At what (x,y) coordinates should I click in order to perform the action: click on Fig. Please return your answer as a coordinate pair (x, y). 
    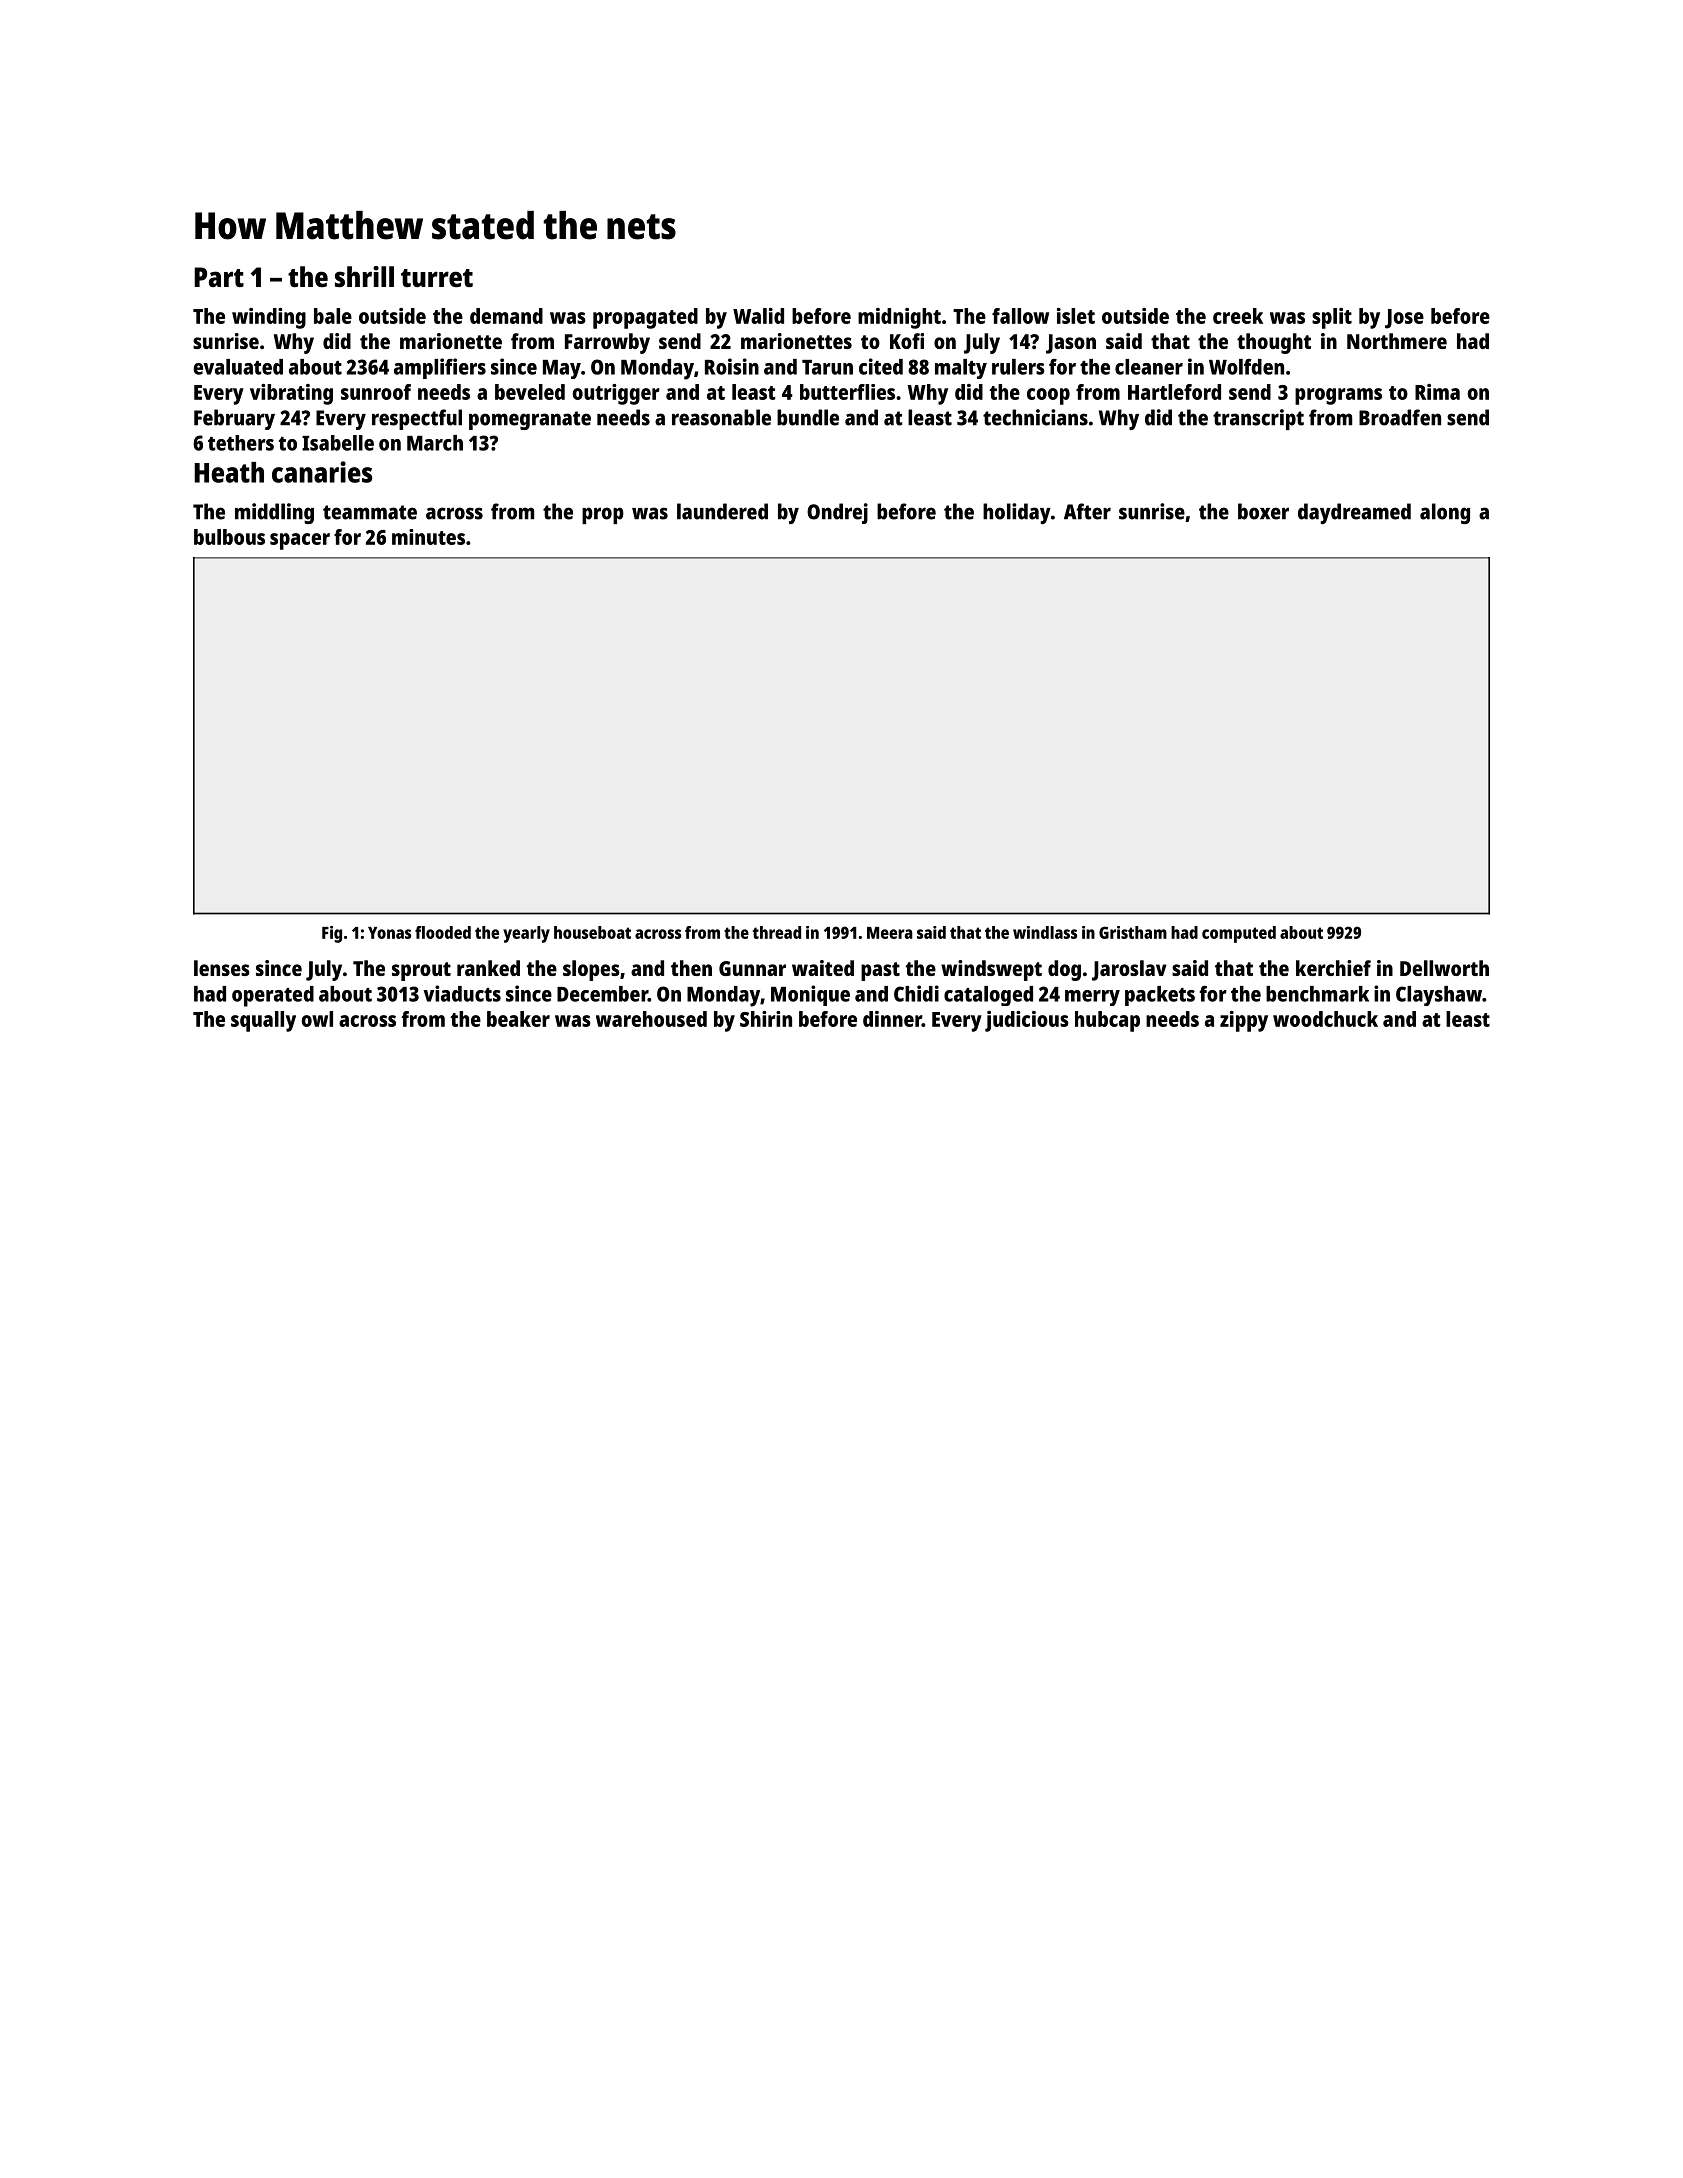
    Looking at the image, I should click on (332, 934).
